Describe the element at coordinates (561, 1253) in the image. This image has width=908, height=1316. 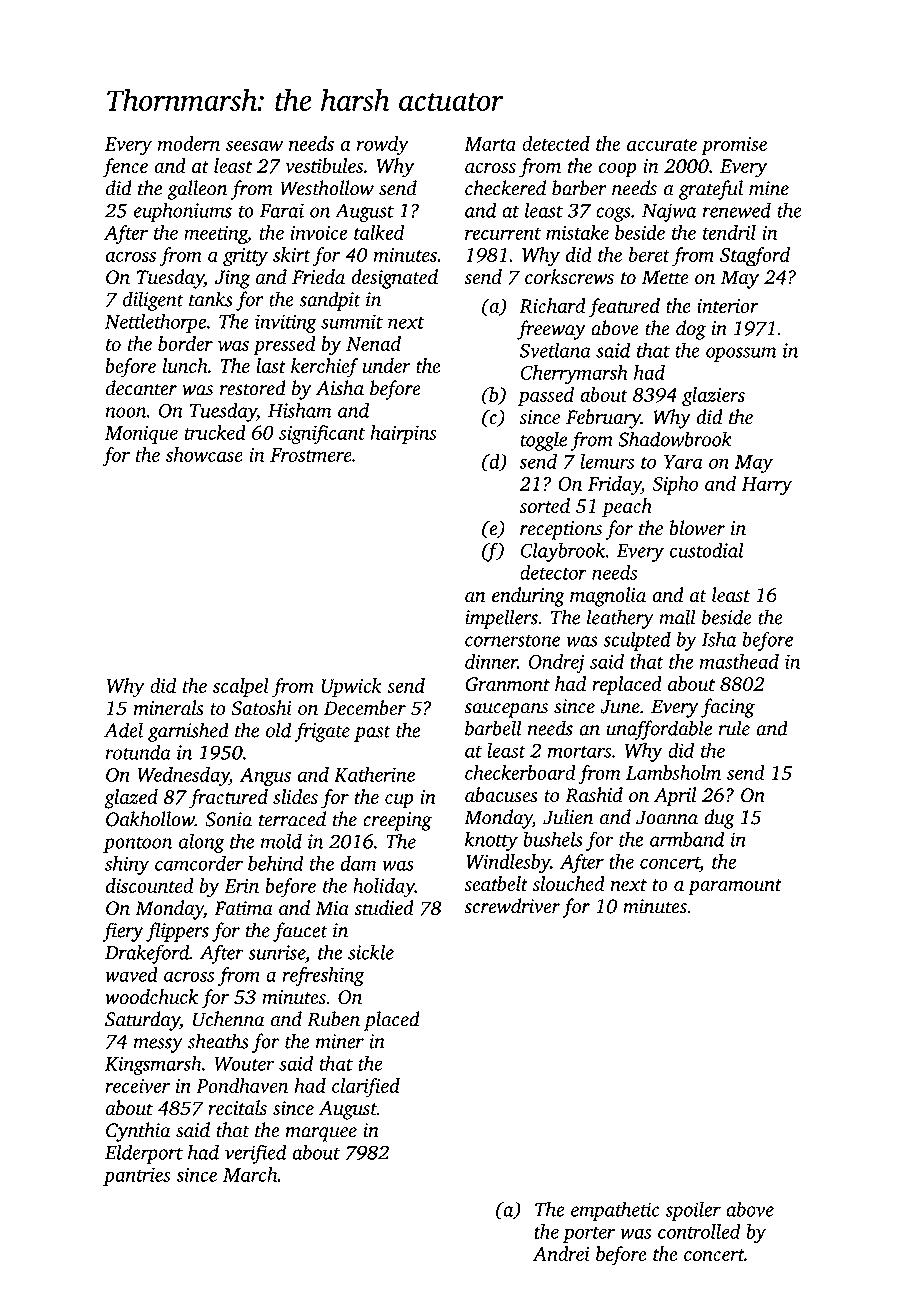
I see `Andrei` at that location.
